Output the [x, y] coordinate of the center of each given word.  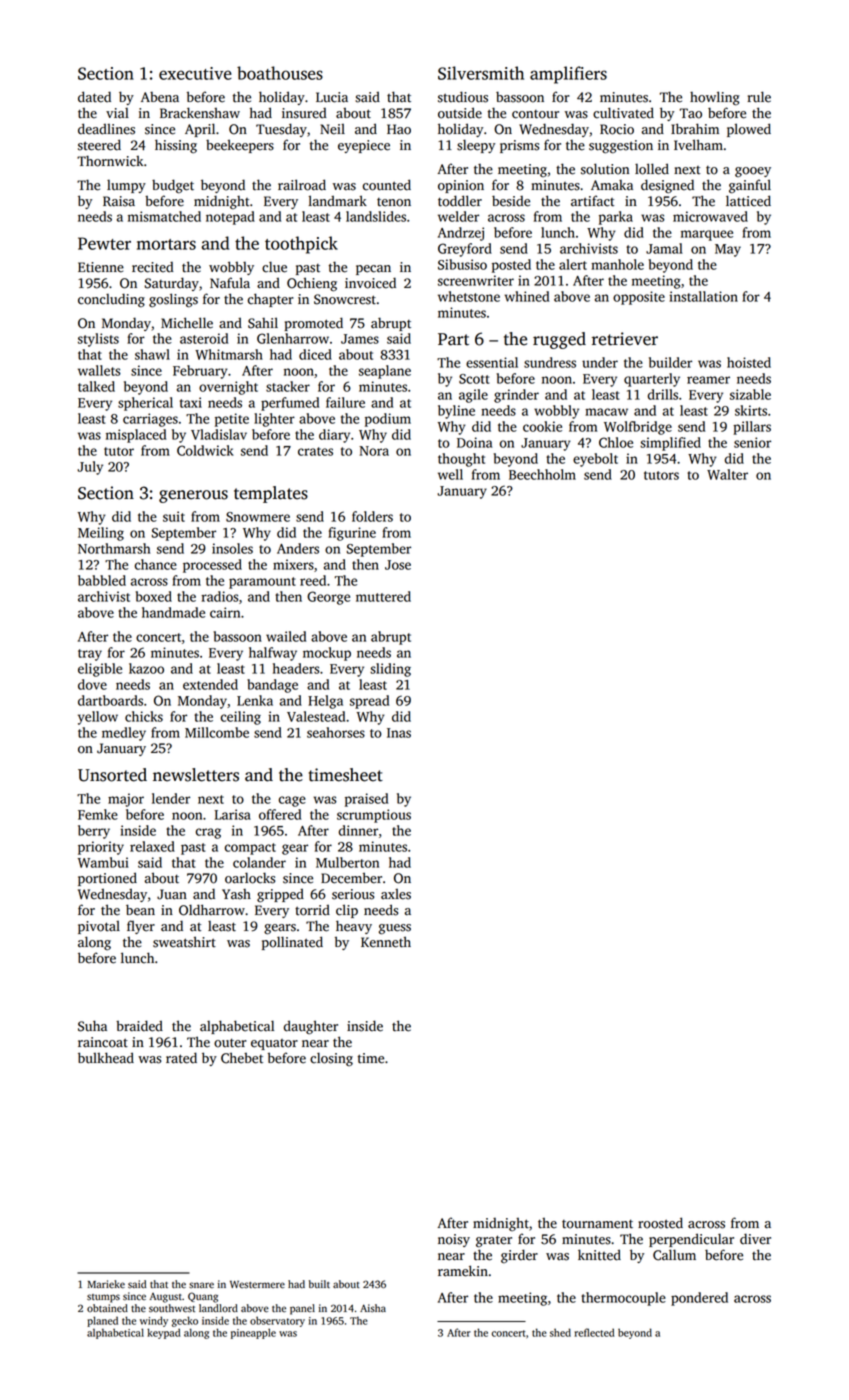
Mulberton [347, 862]
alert [573, 264]
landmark [337, 201]
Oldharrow [212, 910]
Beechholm [542, 474]
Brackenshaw [200, 113]
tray [90, 655]
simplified [670, 444]
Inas [399, 733]
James [360, 339]
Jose [398, 565]
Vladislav [219, 434]
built [319, 1284]
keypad [163, 1333]
